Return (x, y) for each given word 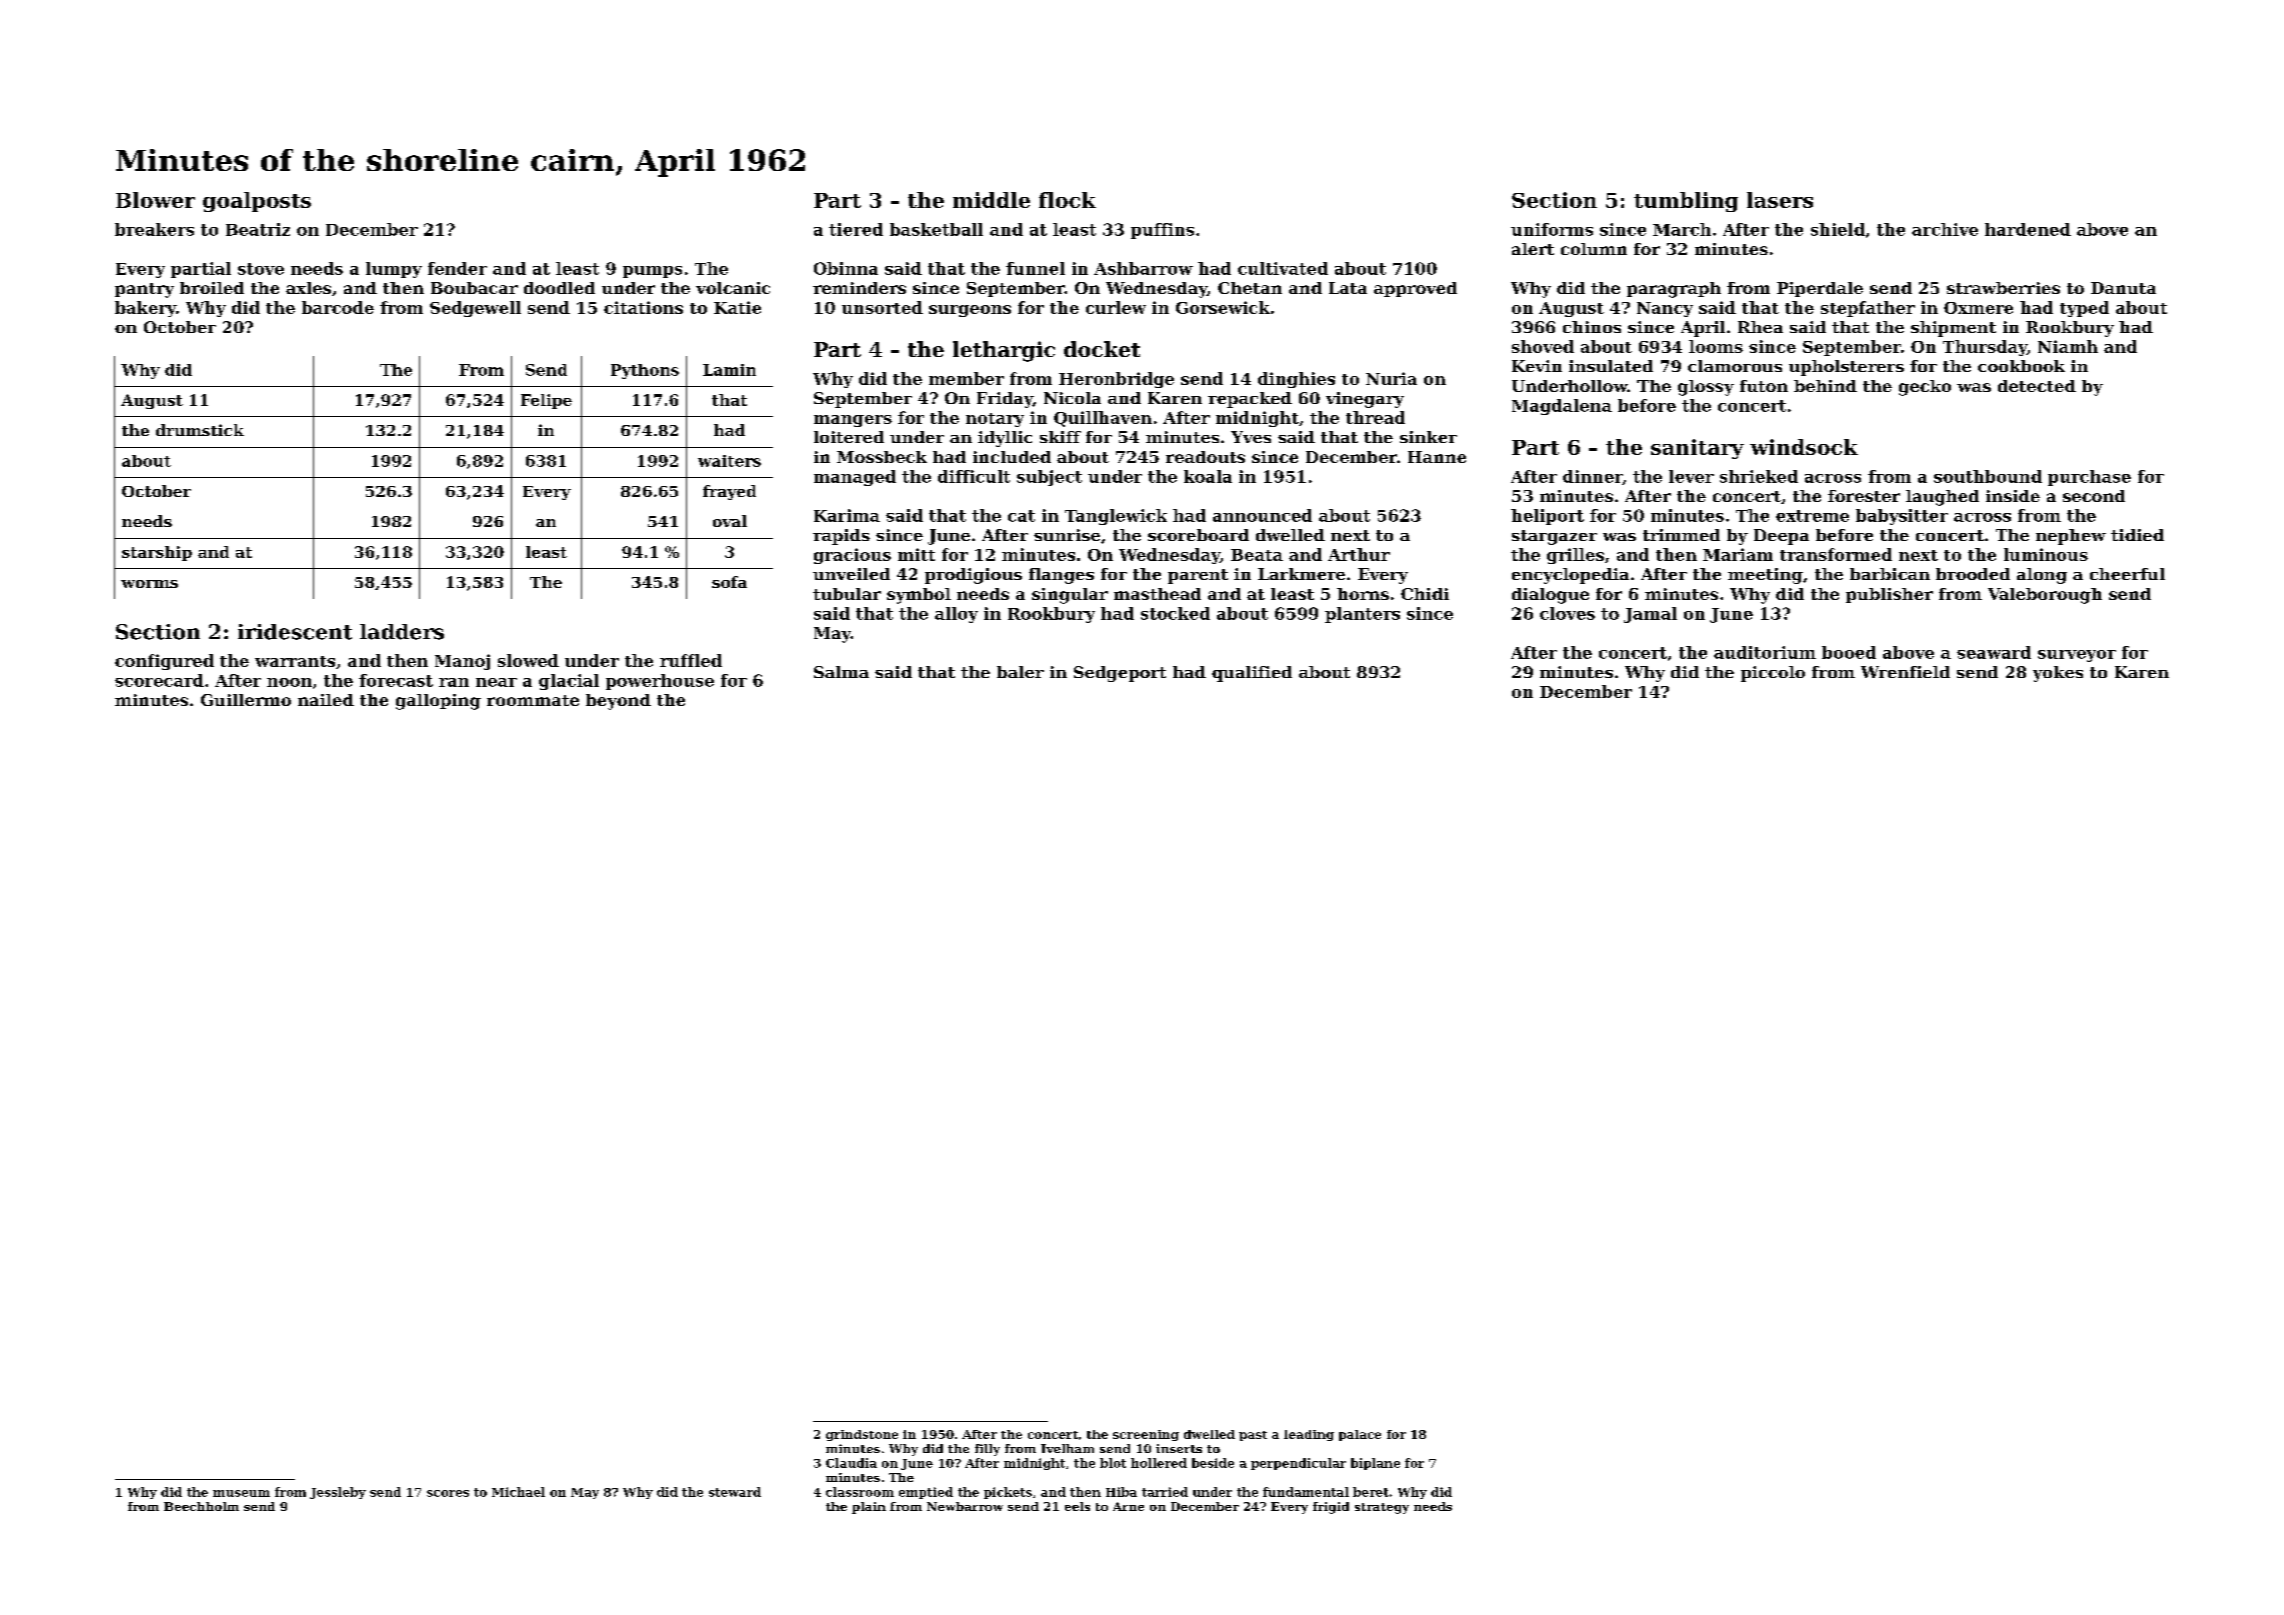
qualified (1252, 674)
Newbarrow (965, 1506)
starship (157, 553)
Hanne (1437, 457)
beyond (618, 702)
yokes (2058, 674)
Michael (518, 1492)
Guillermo (246, 700)
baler (1020, 672)
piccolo (1773, 674)
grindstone (862, 1435)
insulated (1611, 366)
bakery (145, 309)
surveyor (2077, 656)
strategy (1382, 1508)
